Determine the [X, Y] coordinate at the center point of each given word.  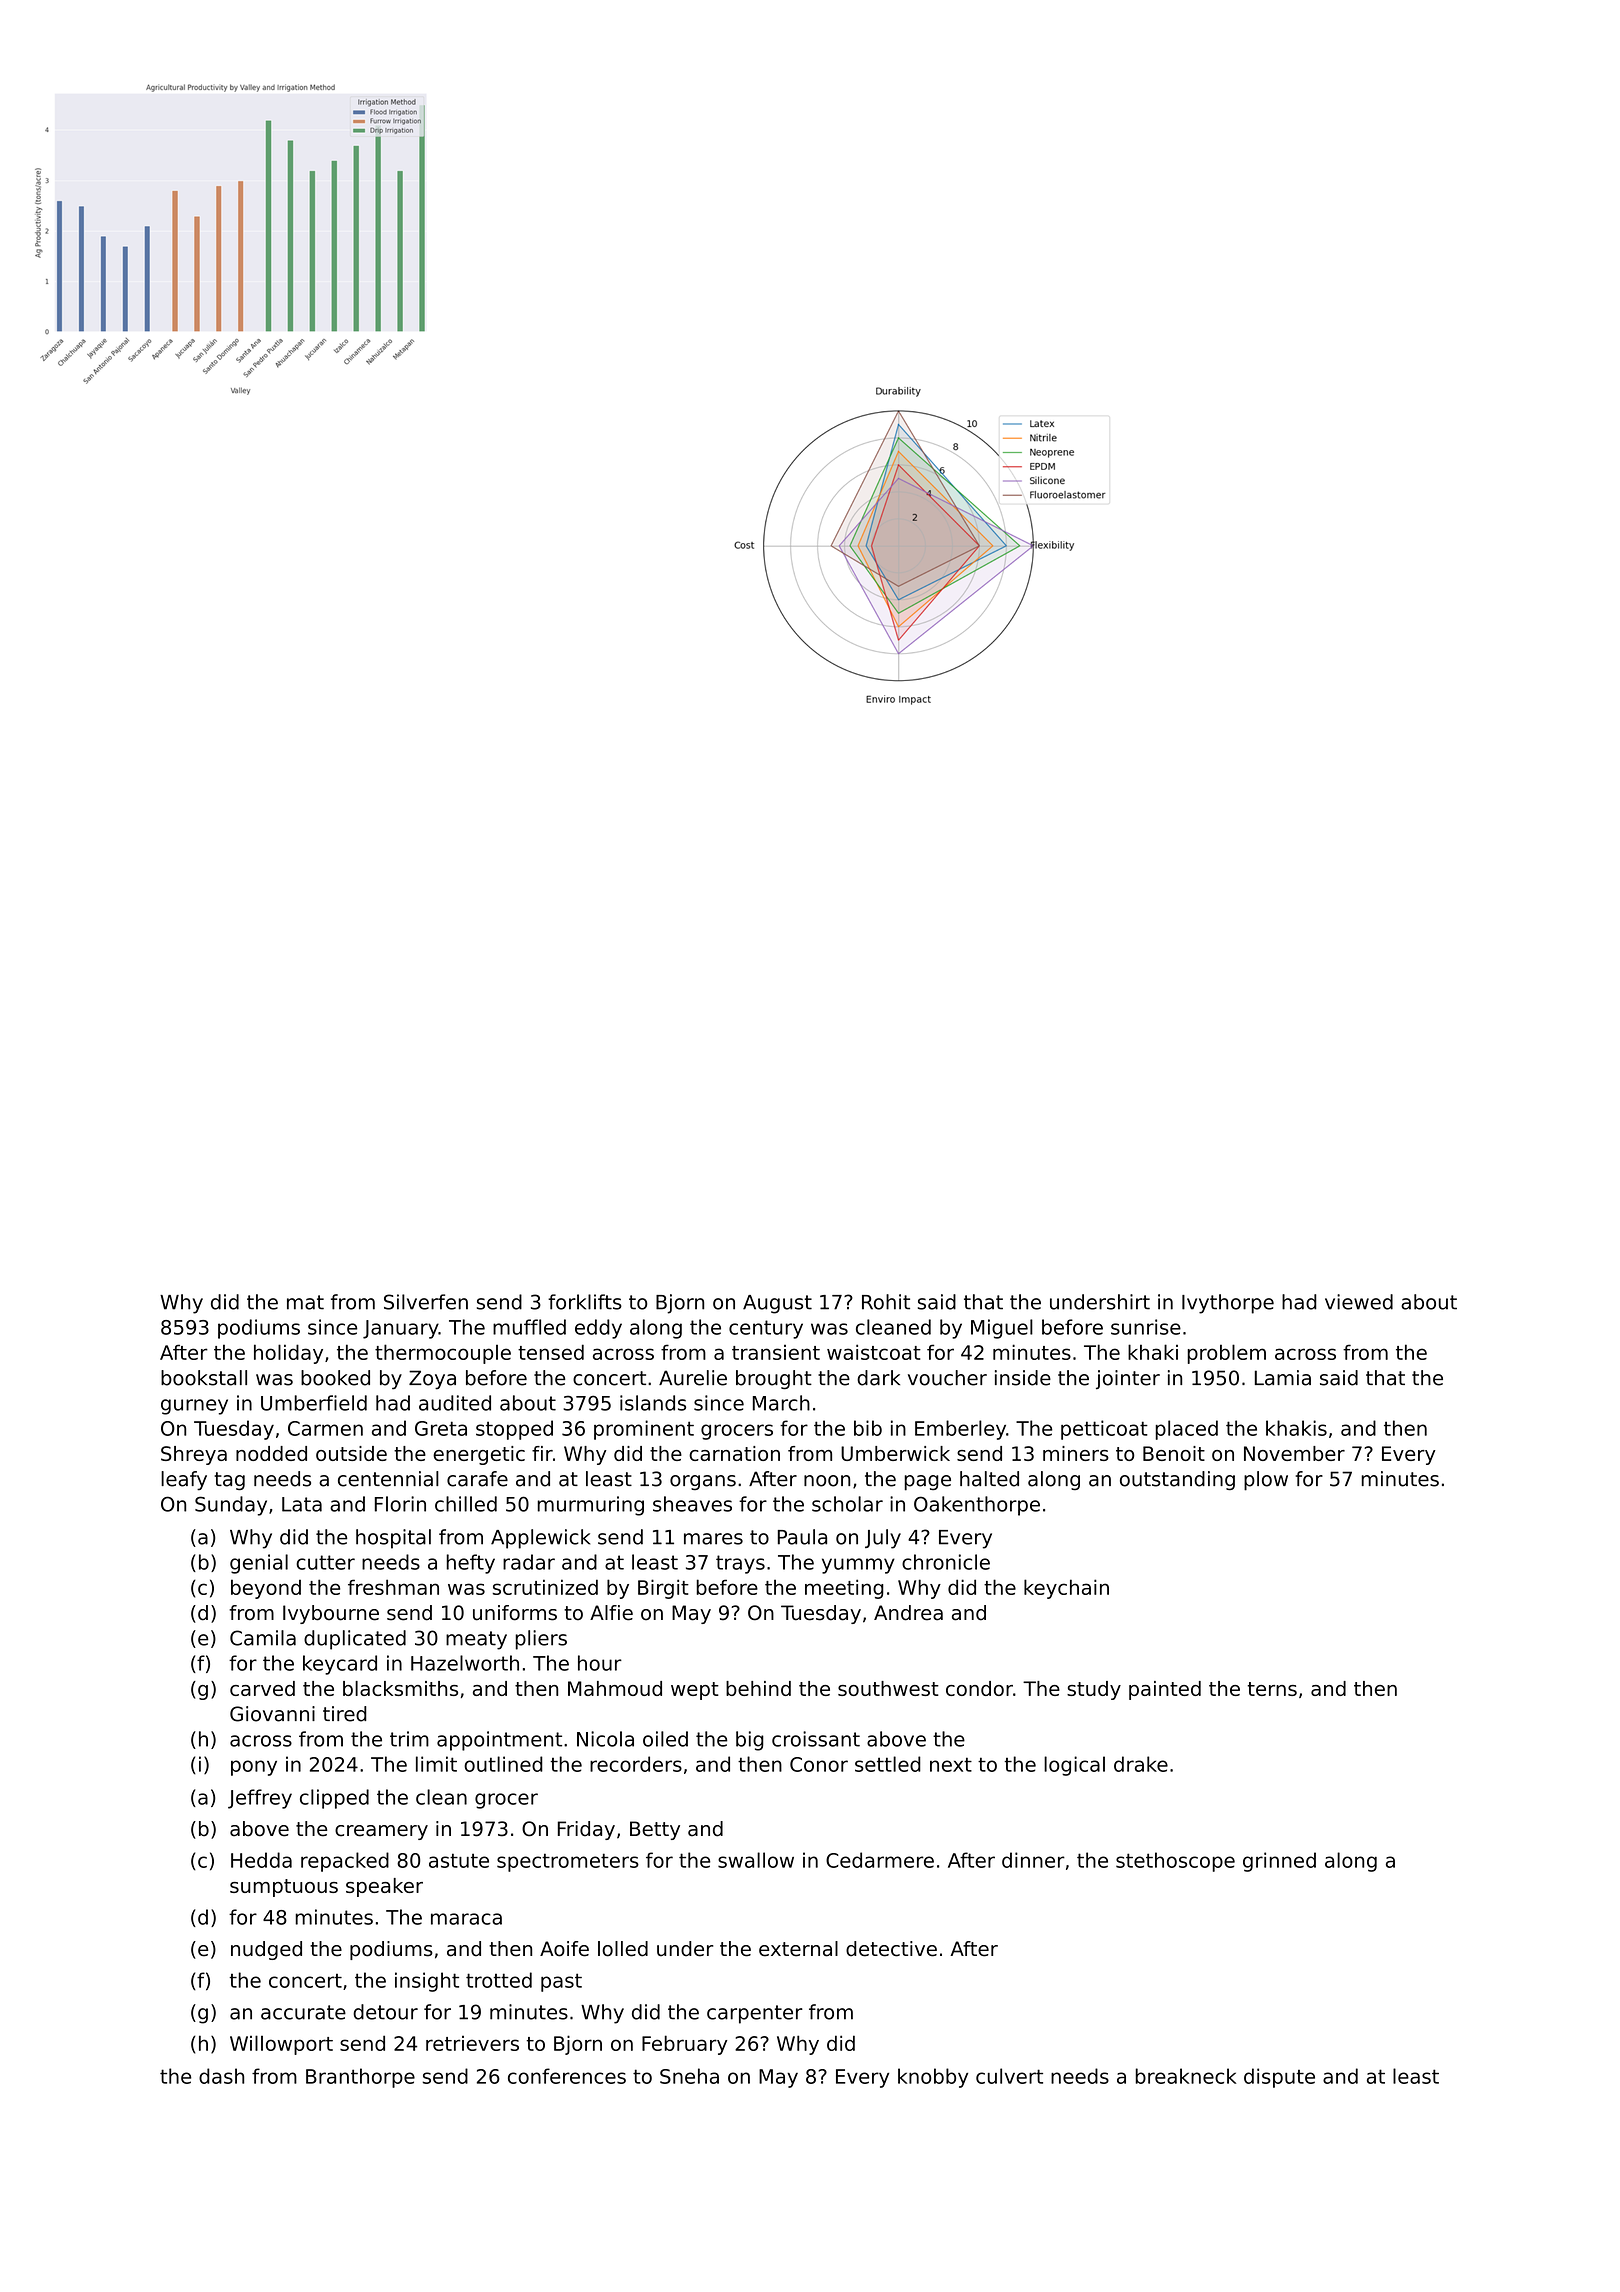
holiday [288, 1354]
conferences [567, 2076]
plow [1266, 1481]
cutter [325, 1562]
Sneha [689, 2076]
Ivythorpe [1228, 1304]
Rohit [886, 1302]
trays [740, 1564]
